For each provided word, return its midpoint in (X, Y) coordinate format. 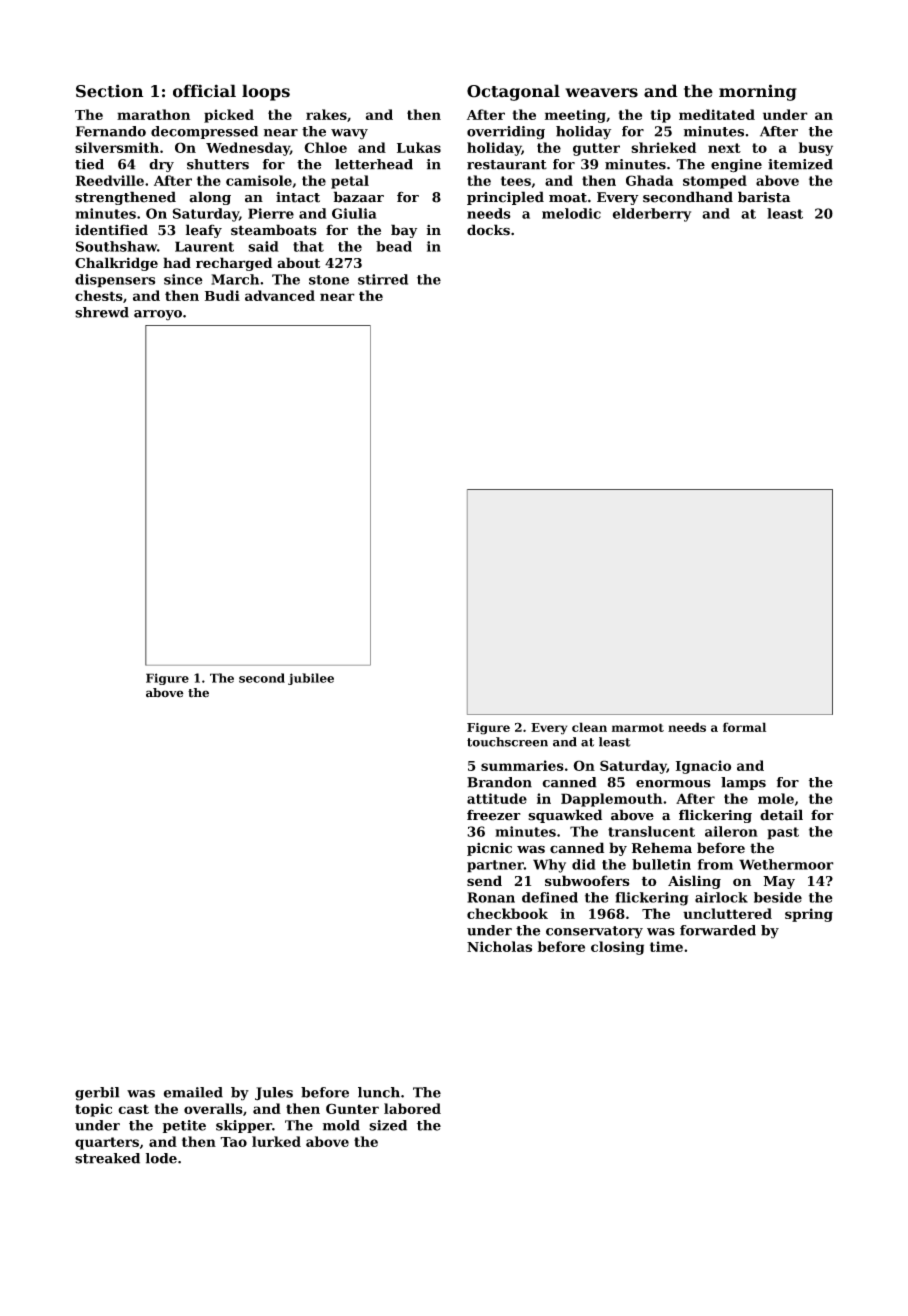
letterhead (374, 164)
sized (388, 1125)
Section (109, 91)
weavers (601, 93)
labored (412, 1108)
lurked (276, 1141)
